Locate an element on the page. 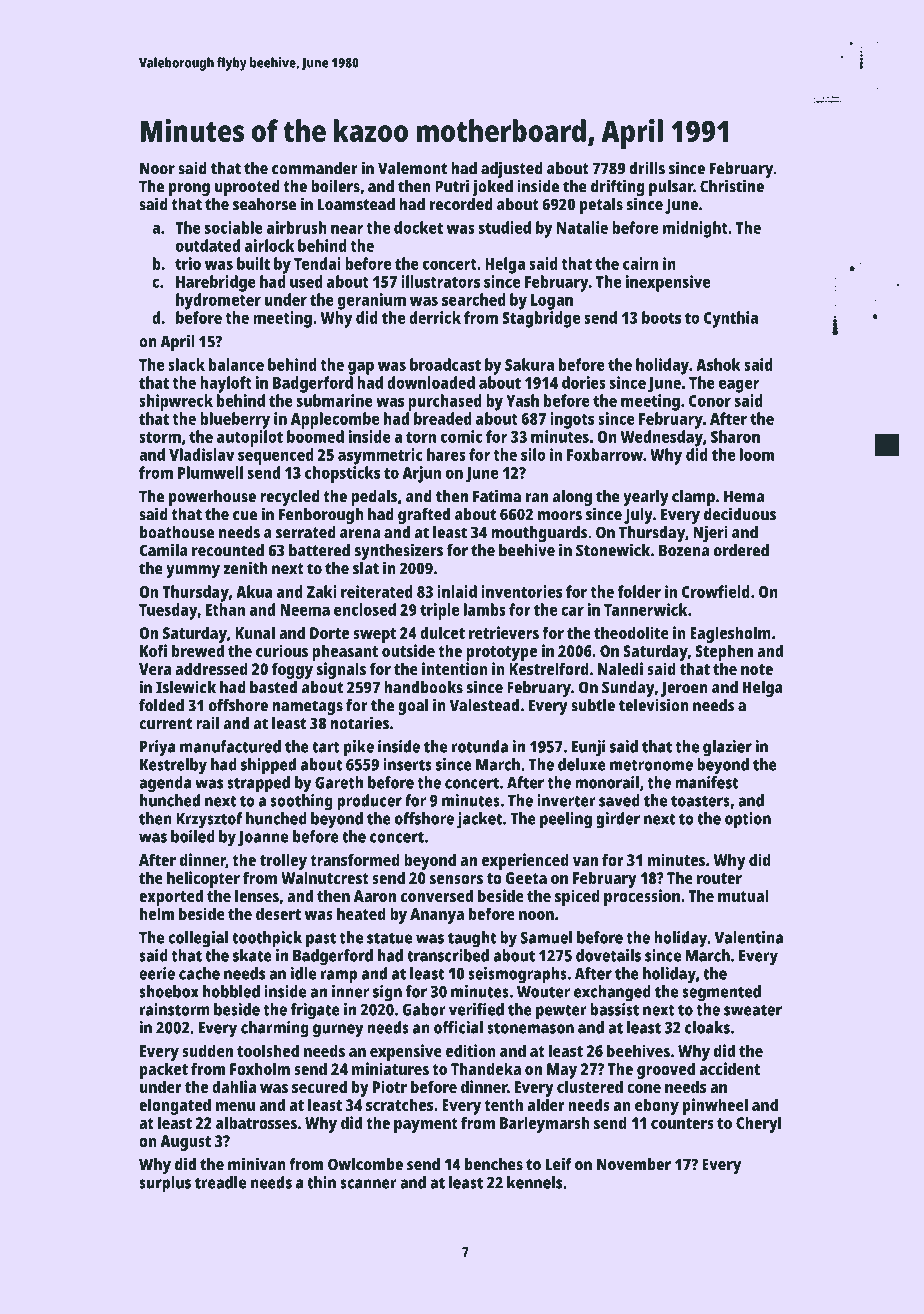 The height and width of the document is (1314, 924). surplus is located at coordinates (165, 1184).
